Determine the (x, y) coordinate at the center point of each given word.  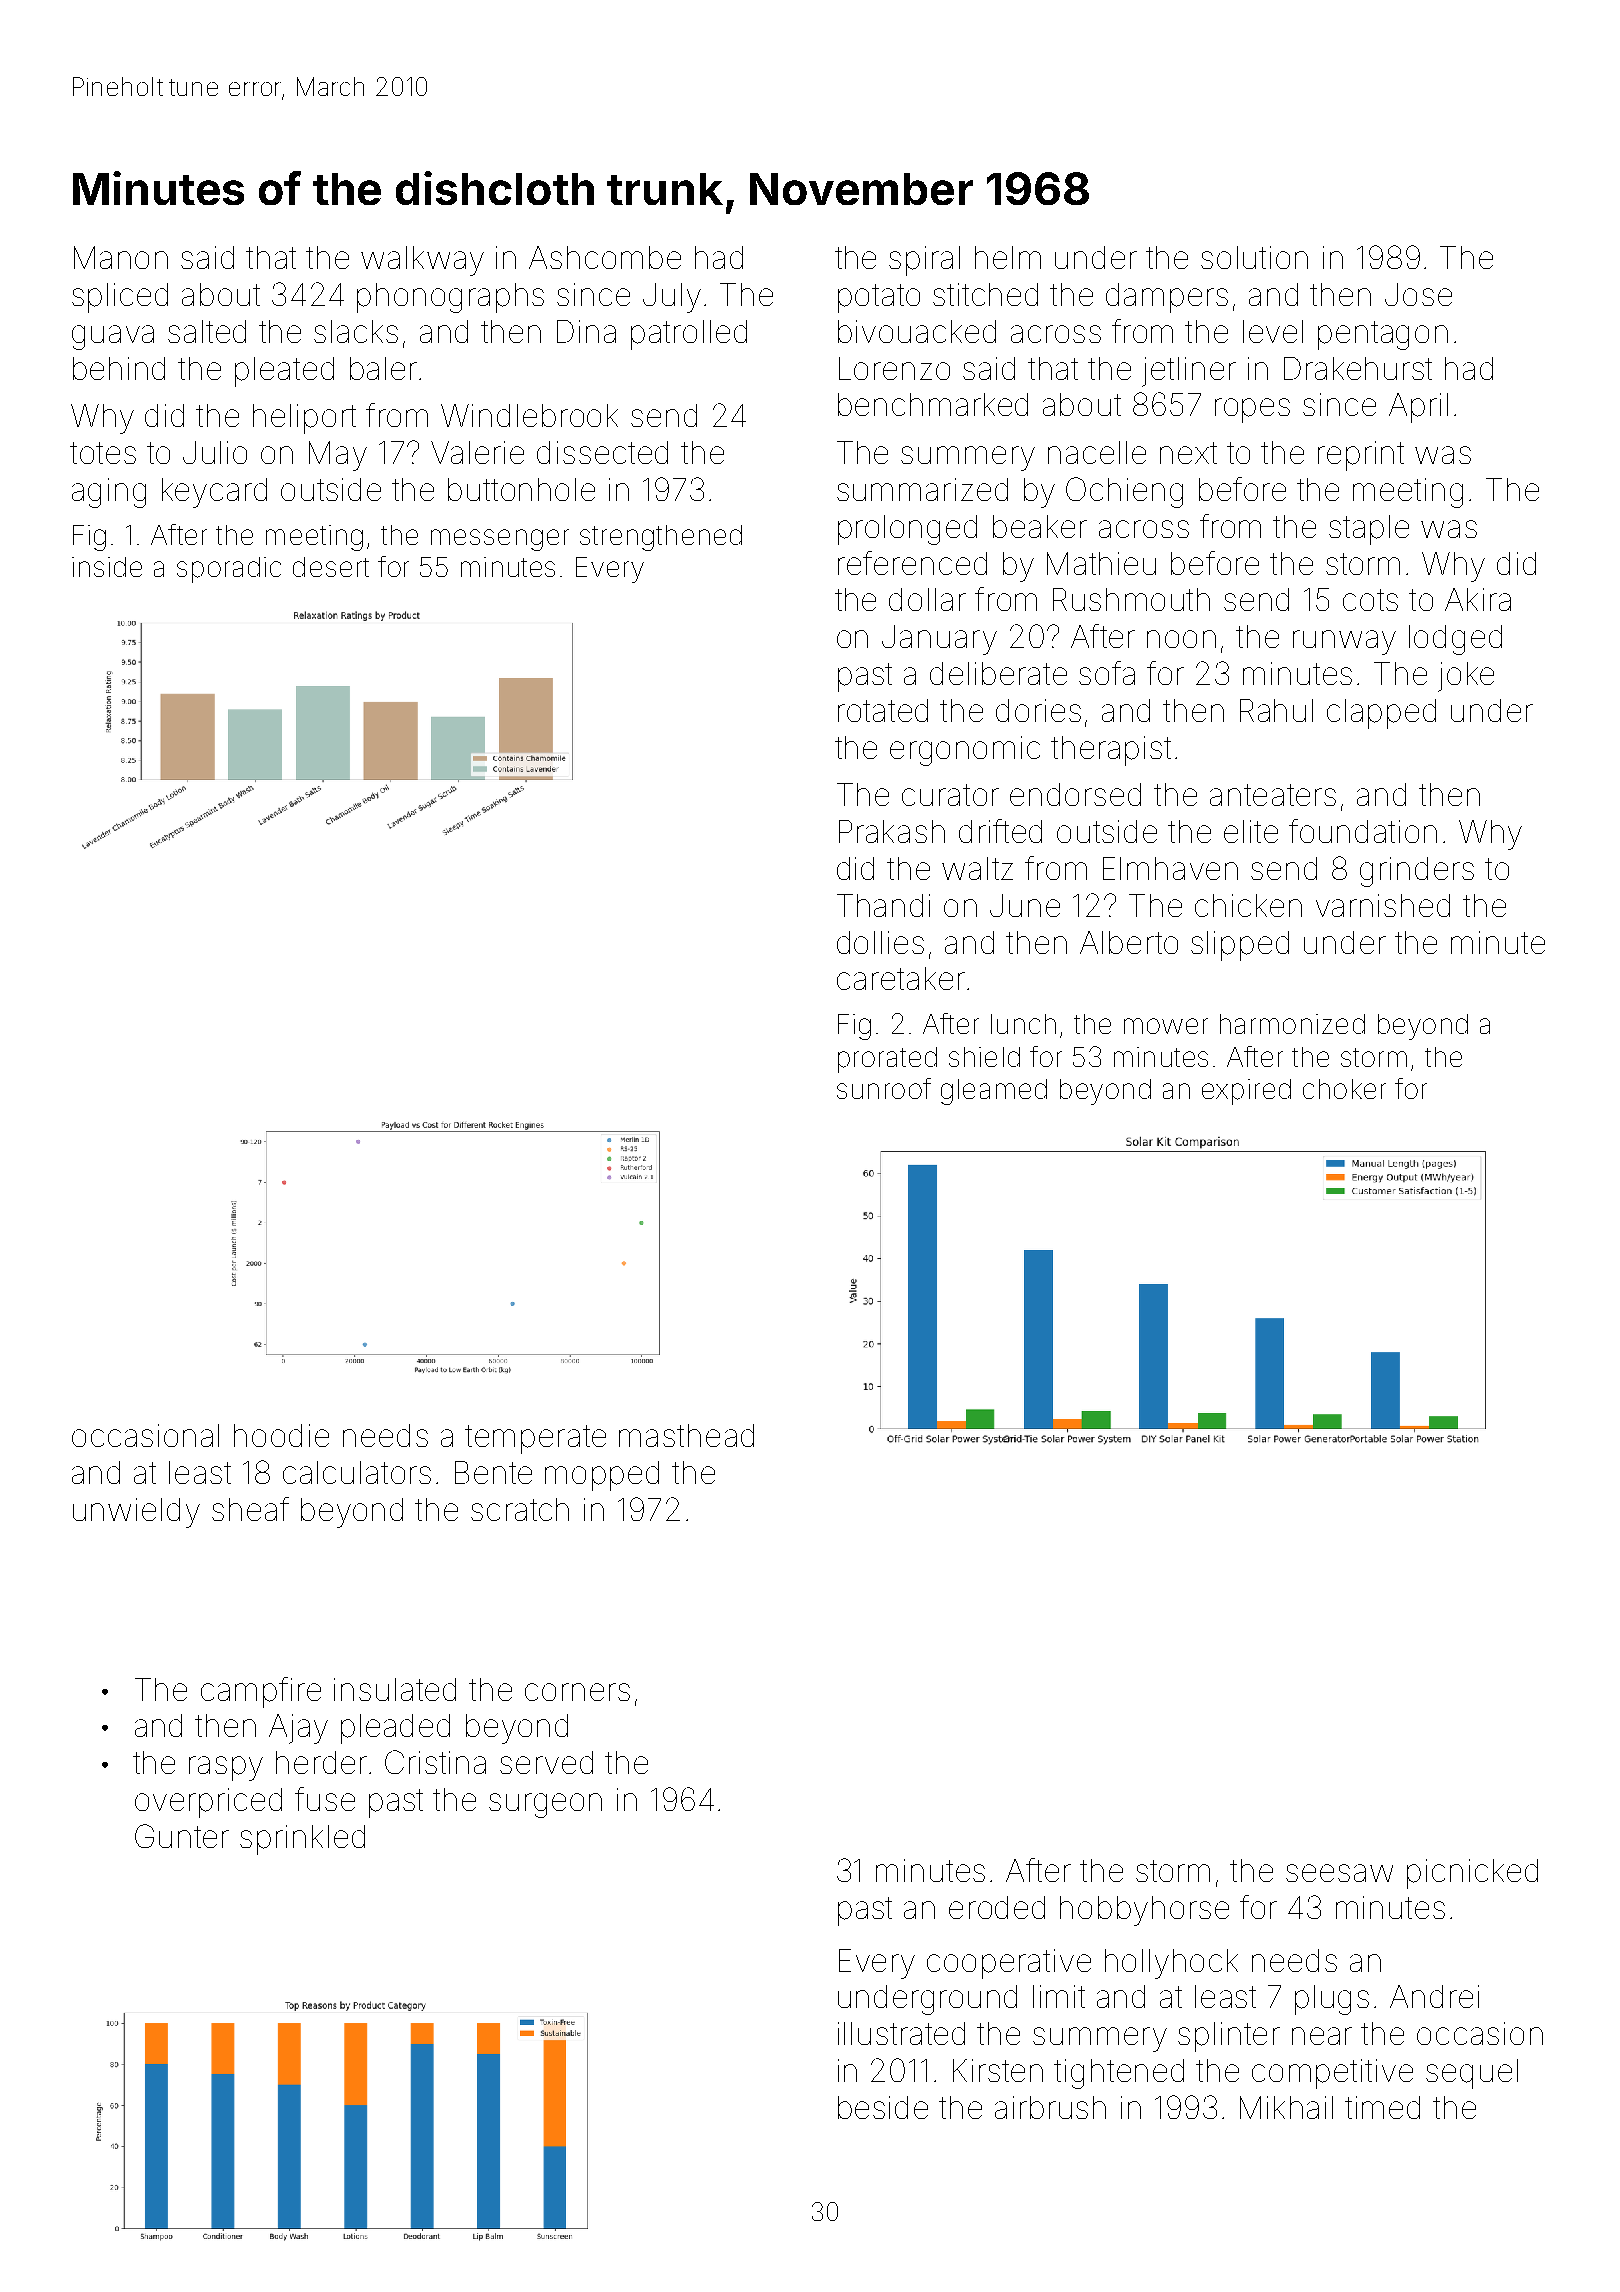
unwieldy (136, 1513)
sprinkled (302, 1840)
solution (1254, 257)
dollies (880, 942)
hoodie (281, 1435)
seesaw (1339, 1873)
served (546, 1762)
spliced (120, 298)
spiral (924, 261)
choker (1344, 1089)
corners (577, 1692)
